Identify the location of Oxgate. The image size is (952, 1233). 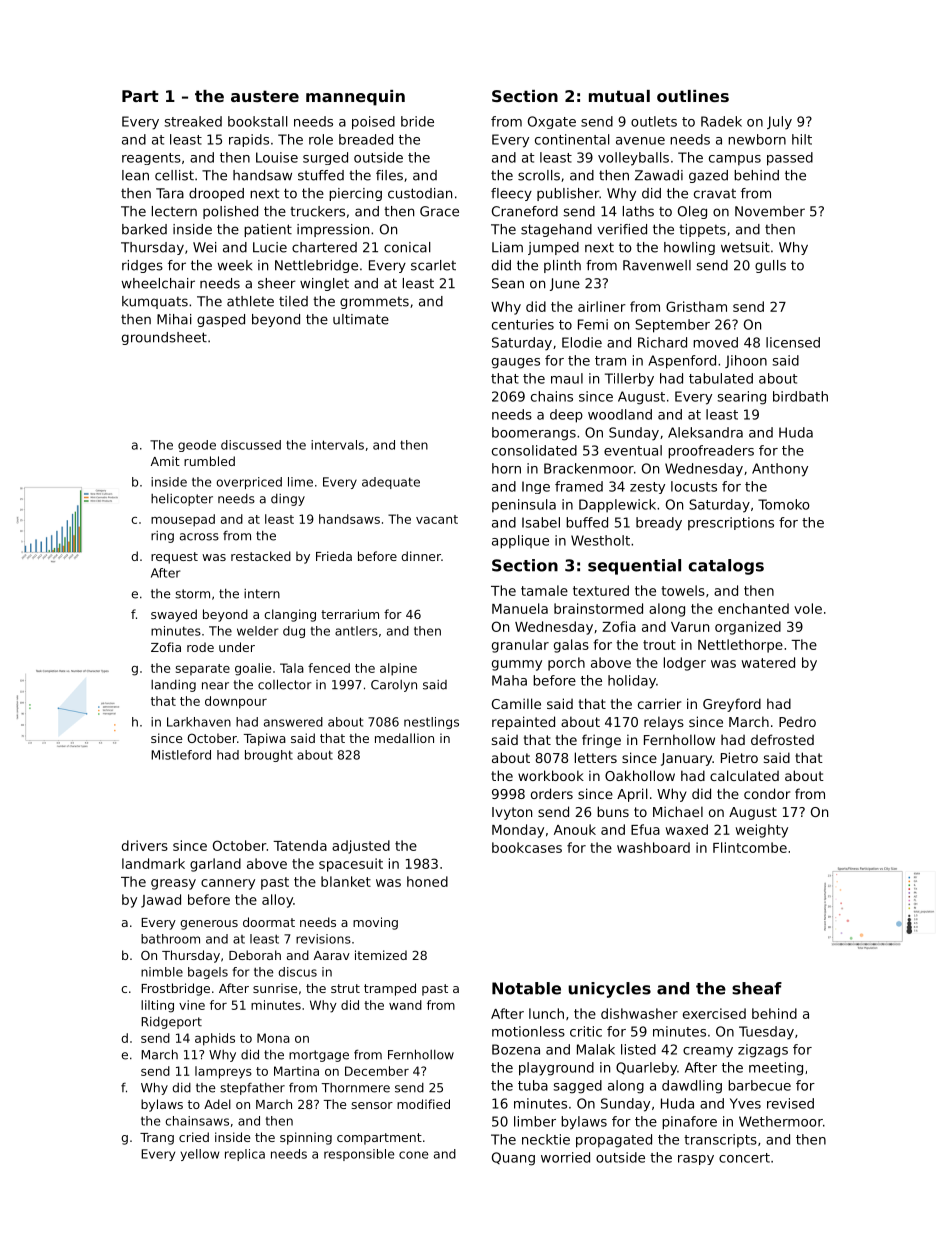
(552, 122).
